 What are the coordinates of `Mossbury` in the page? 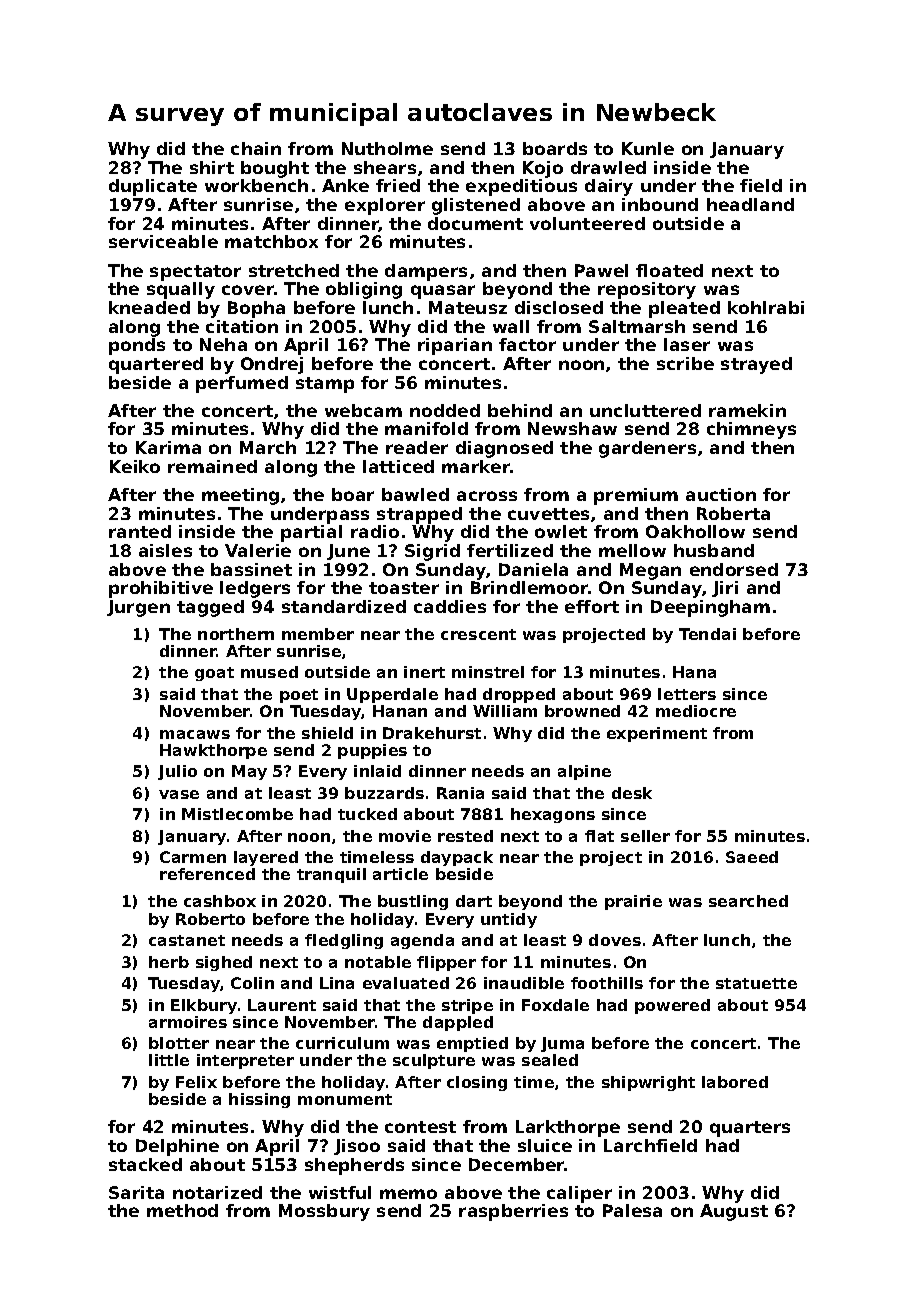 It's located at (324, 1212).
